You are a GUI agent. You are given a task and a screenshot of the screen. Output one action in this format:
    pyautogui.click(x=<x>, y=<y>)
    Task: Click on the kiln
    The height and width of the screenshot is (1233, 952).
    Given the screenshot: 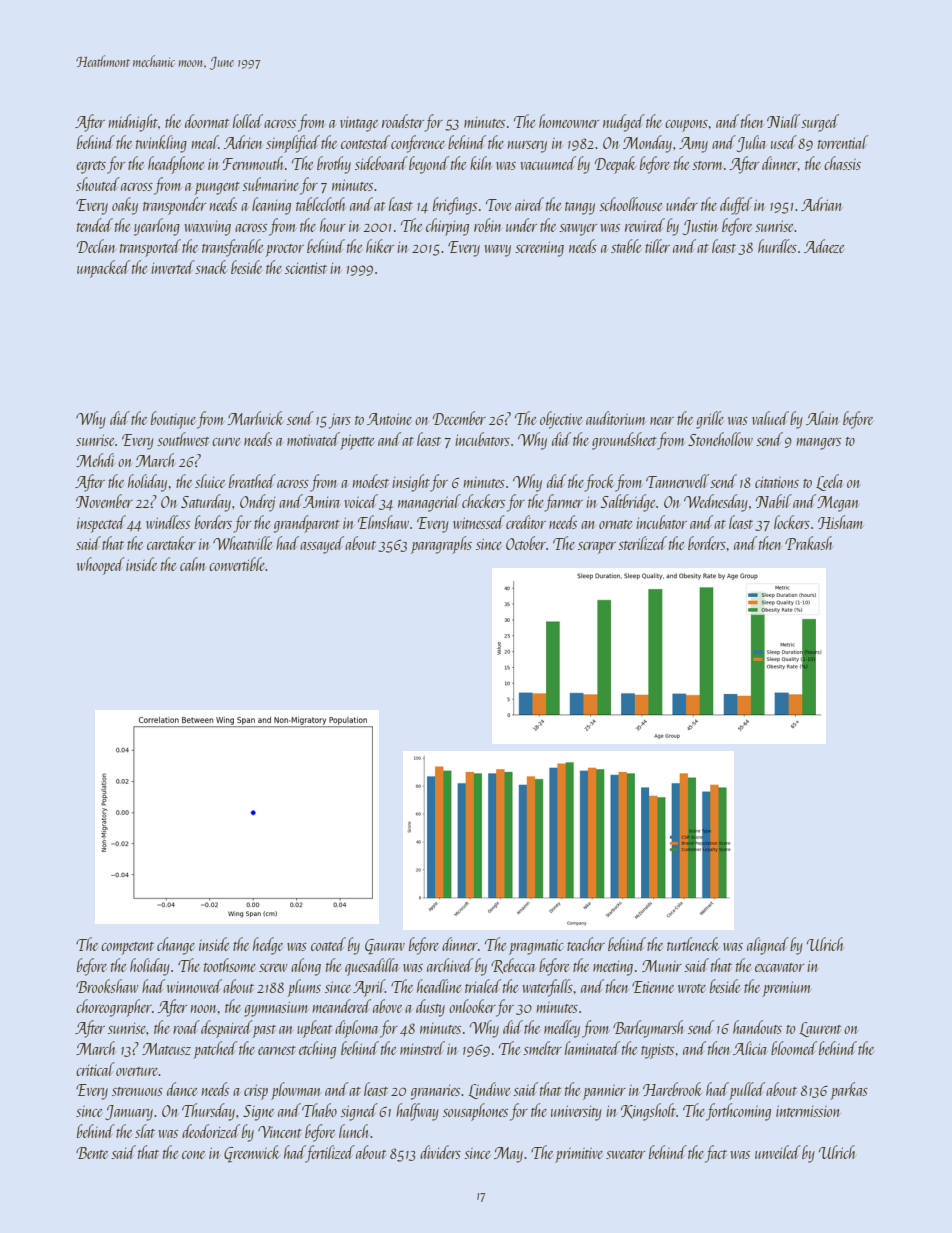 What is the action you would take?
    pyautogui.click(x=481, y=163)
